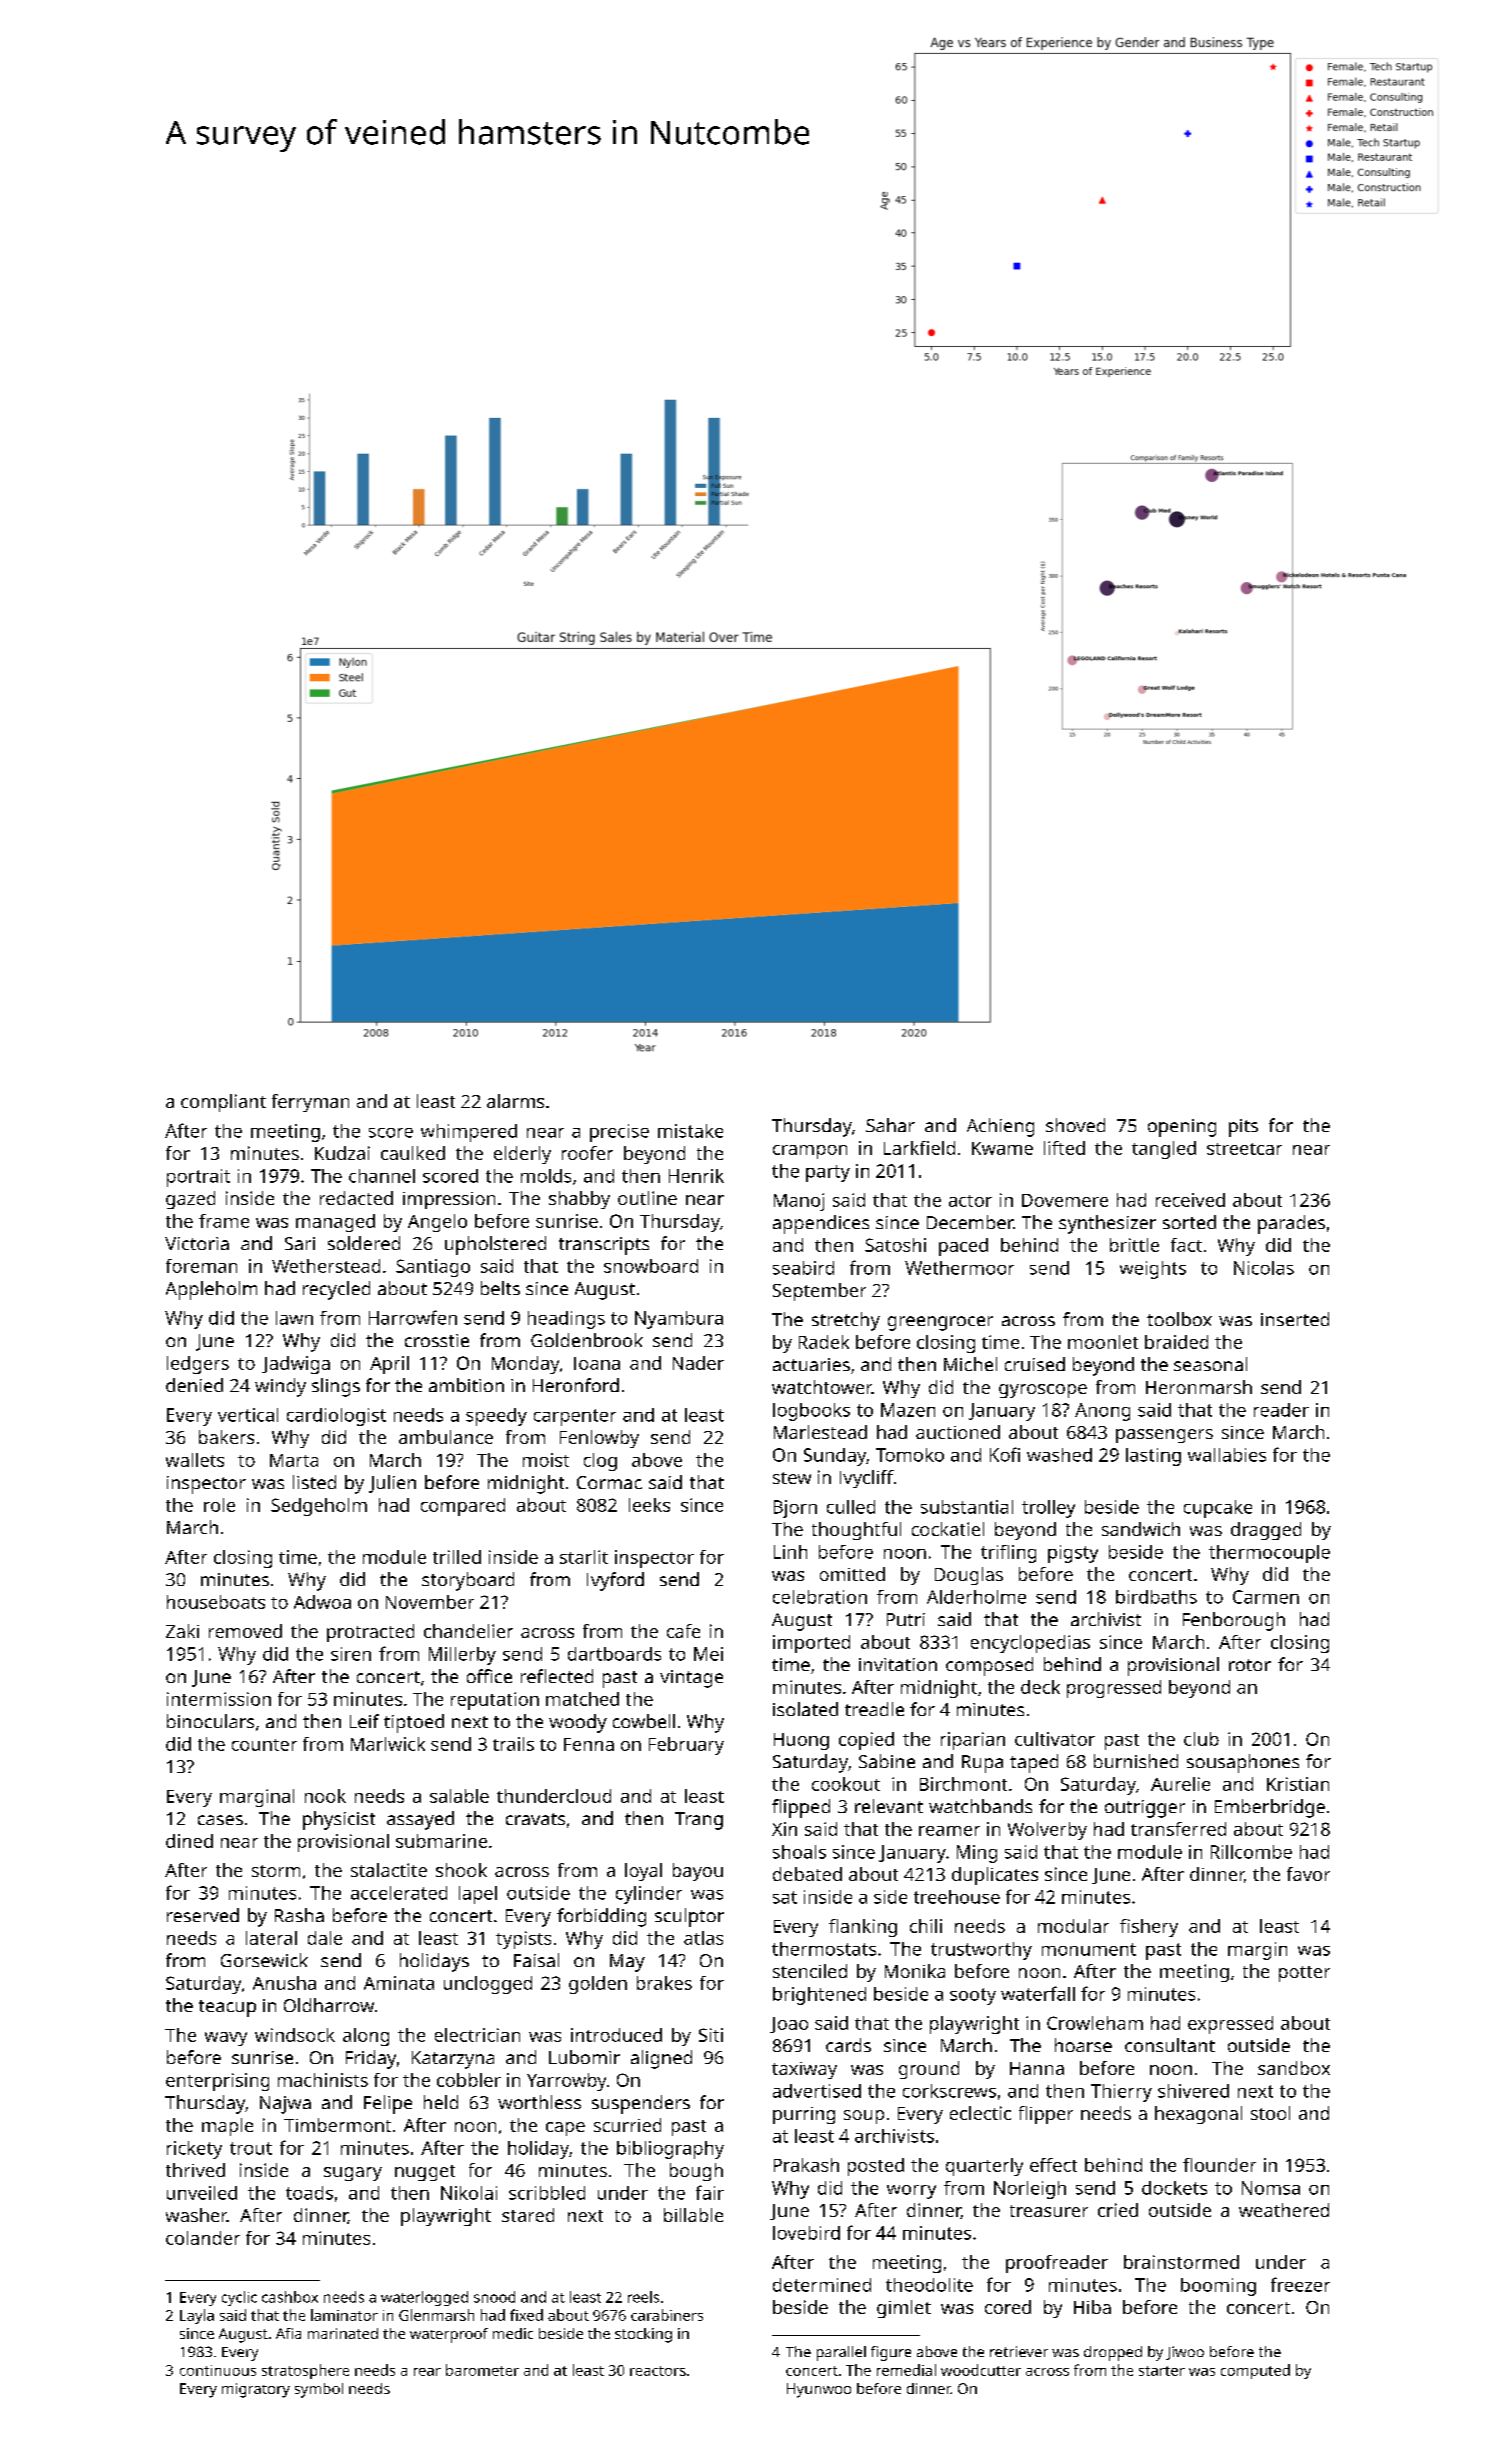  Describe the element at coordinates (698, 1363) in the image. I see `Nader` at that location.
